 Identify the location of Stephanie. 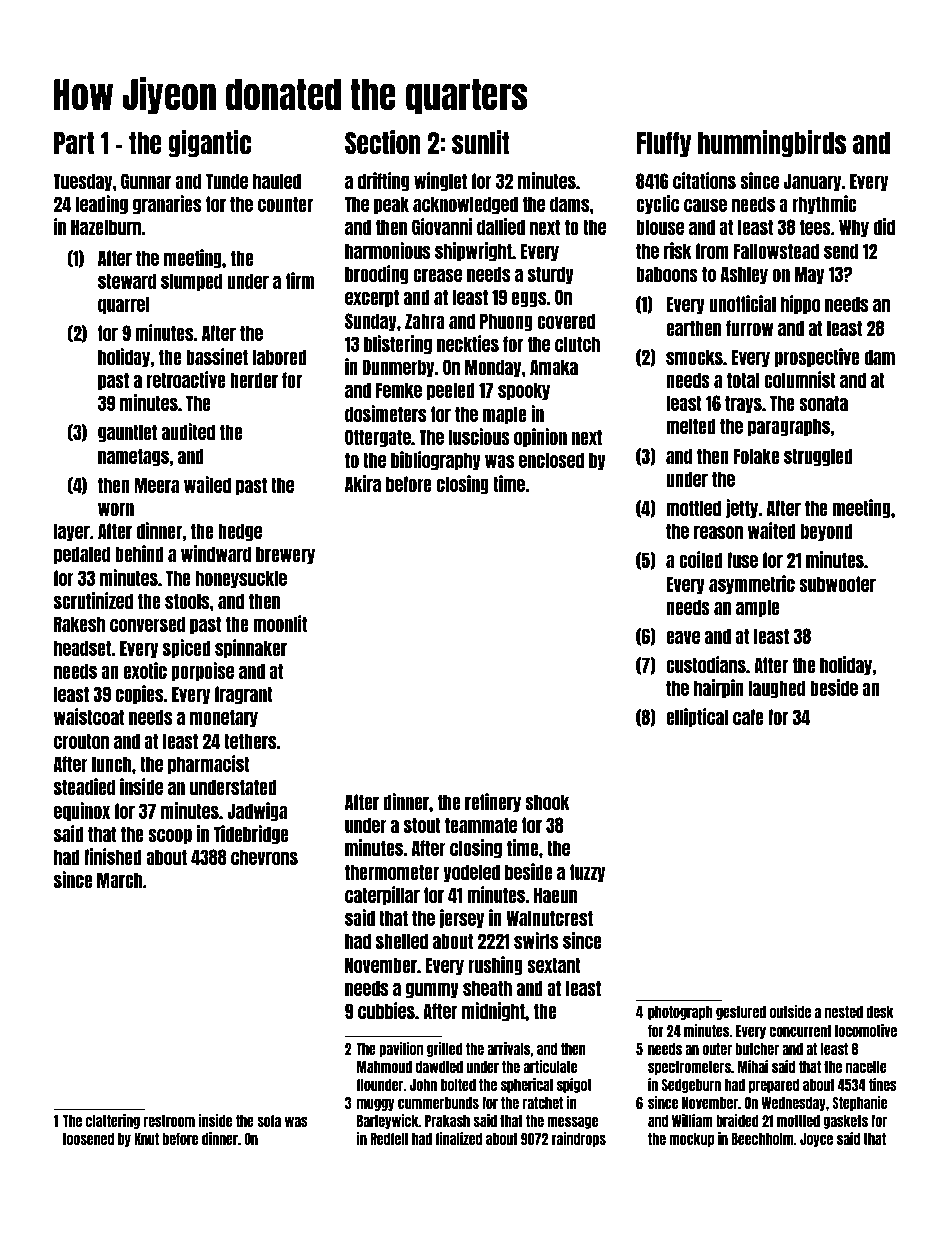
(859, 1103).
